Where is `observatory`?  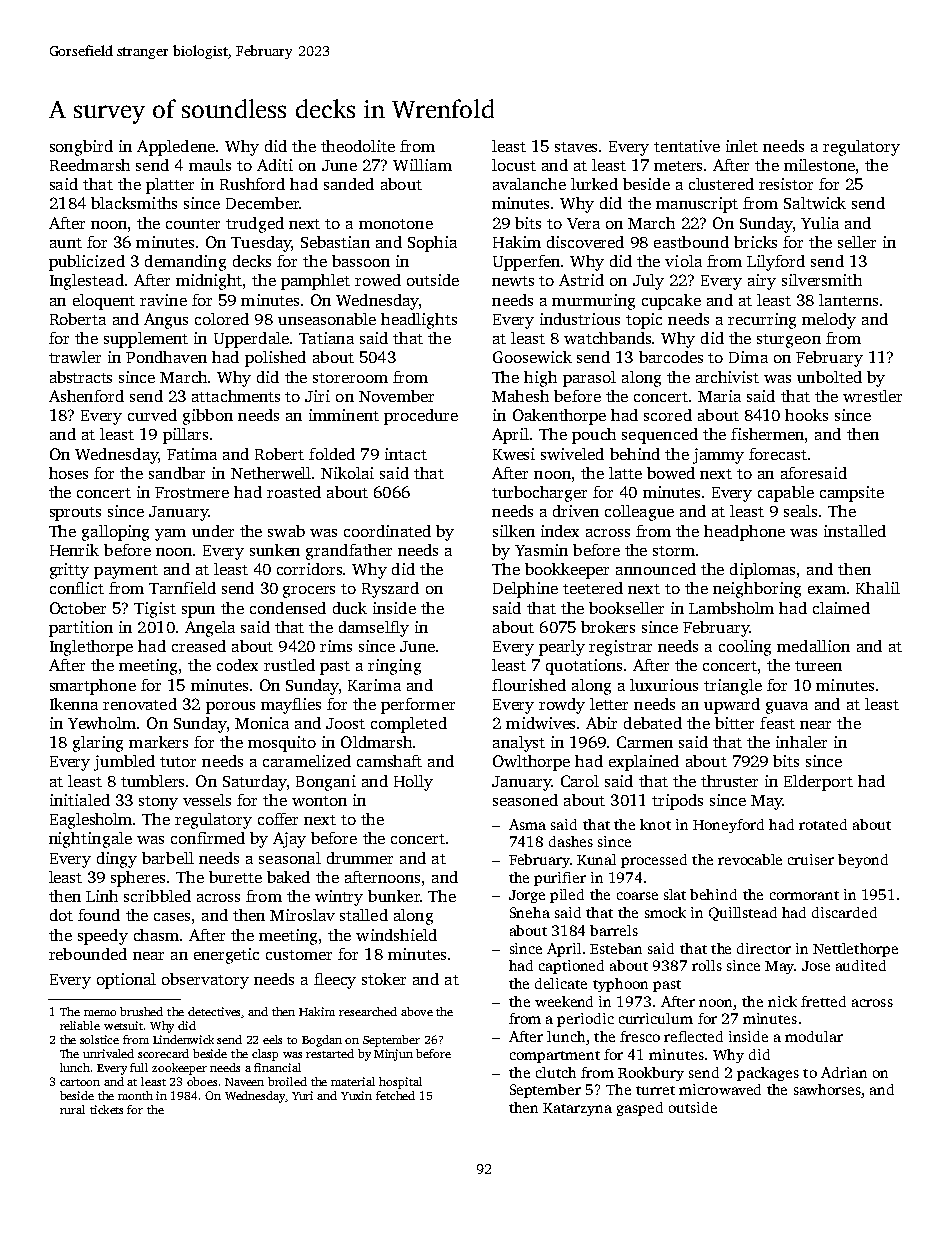 observatory is located at coordinates (205, 981).
